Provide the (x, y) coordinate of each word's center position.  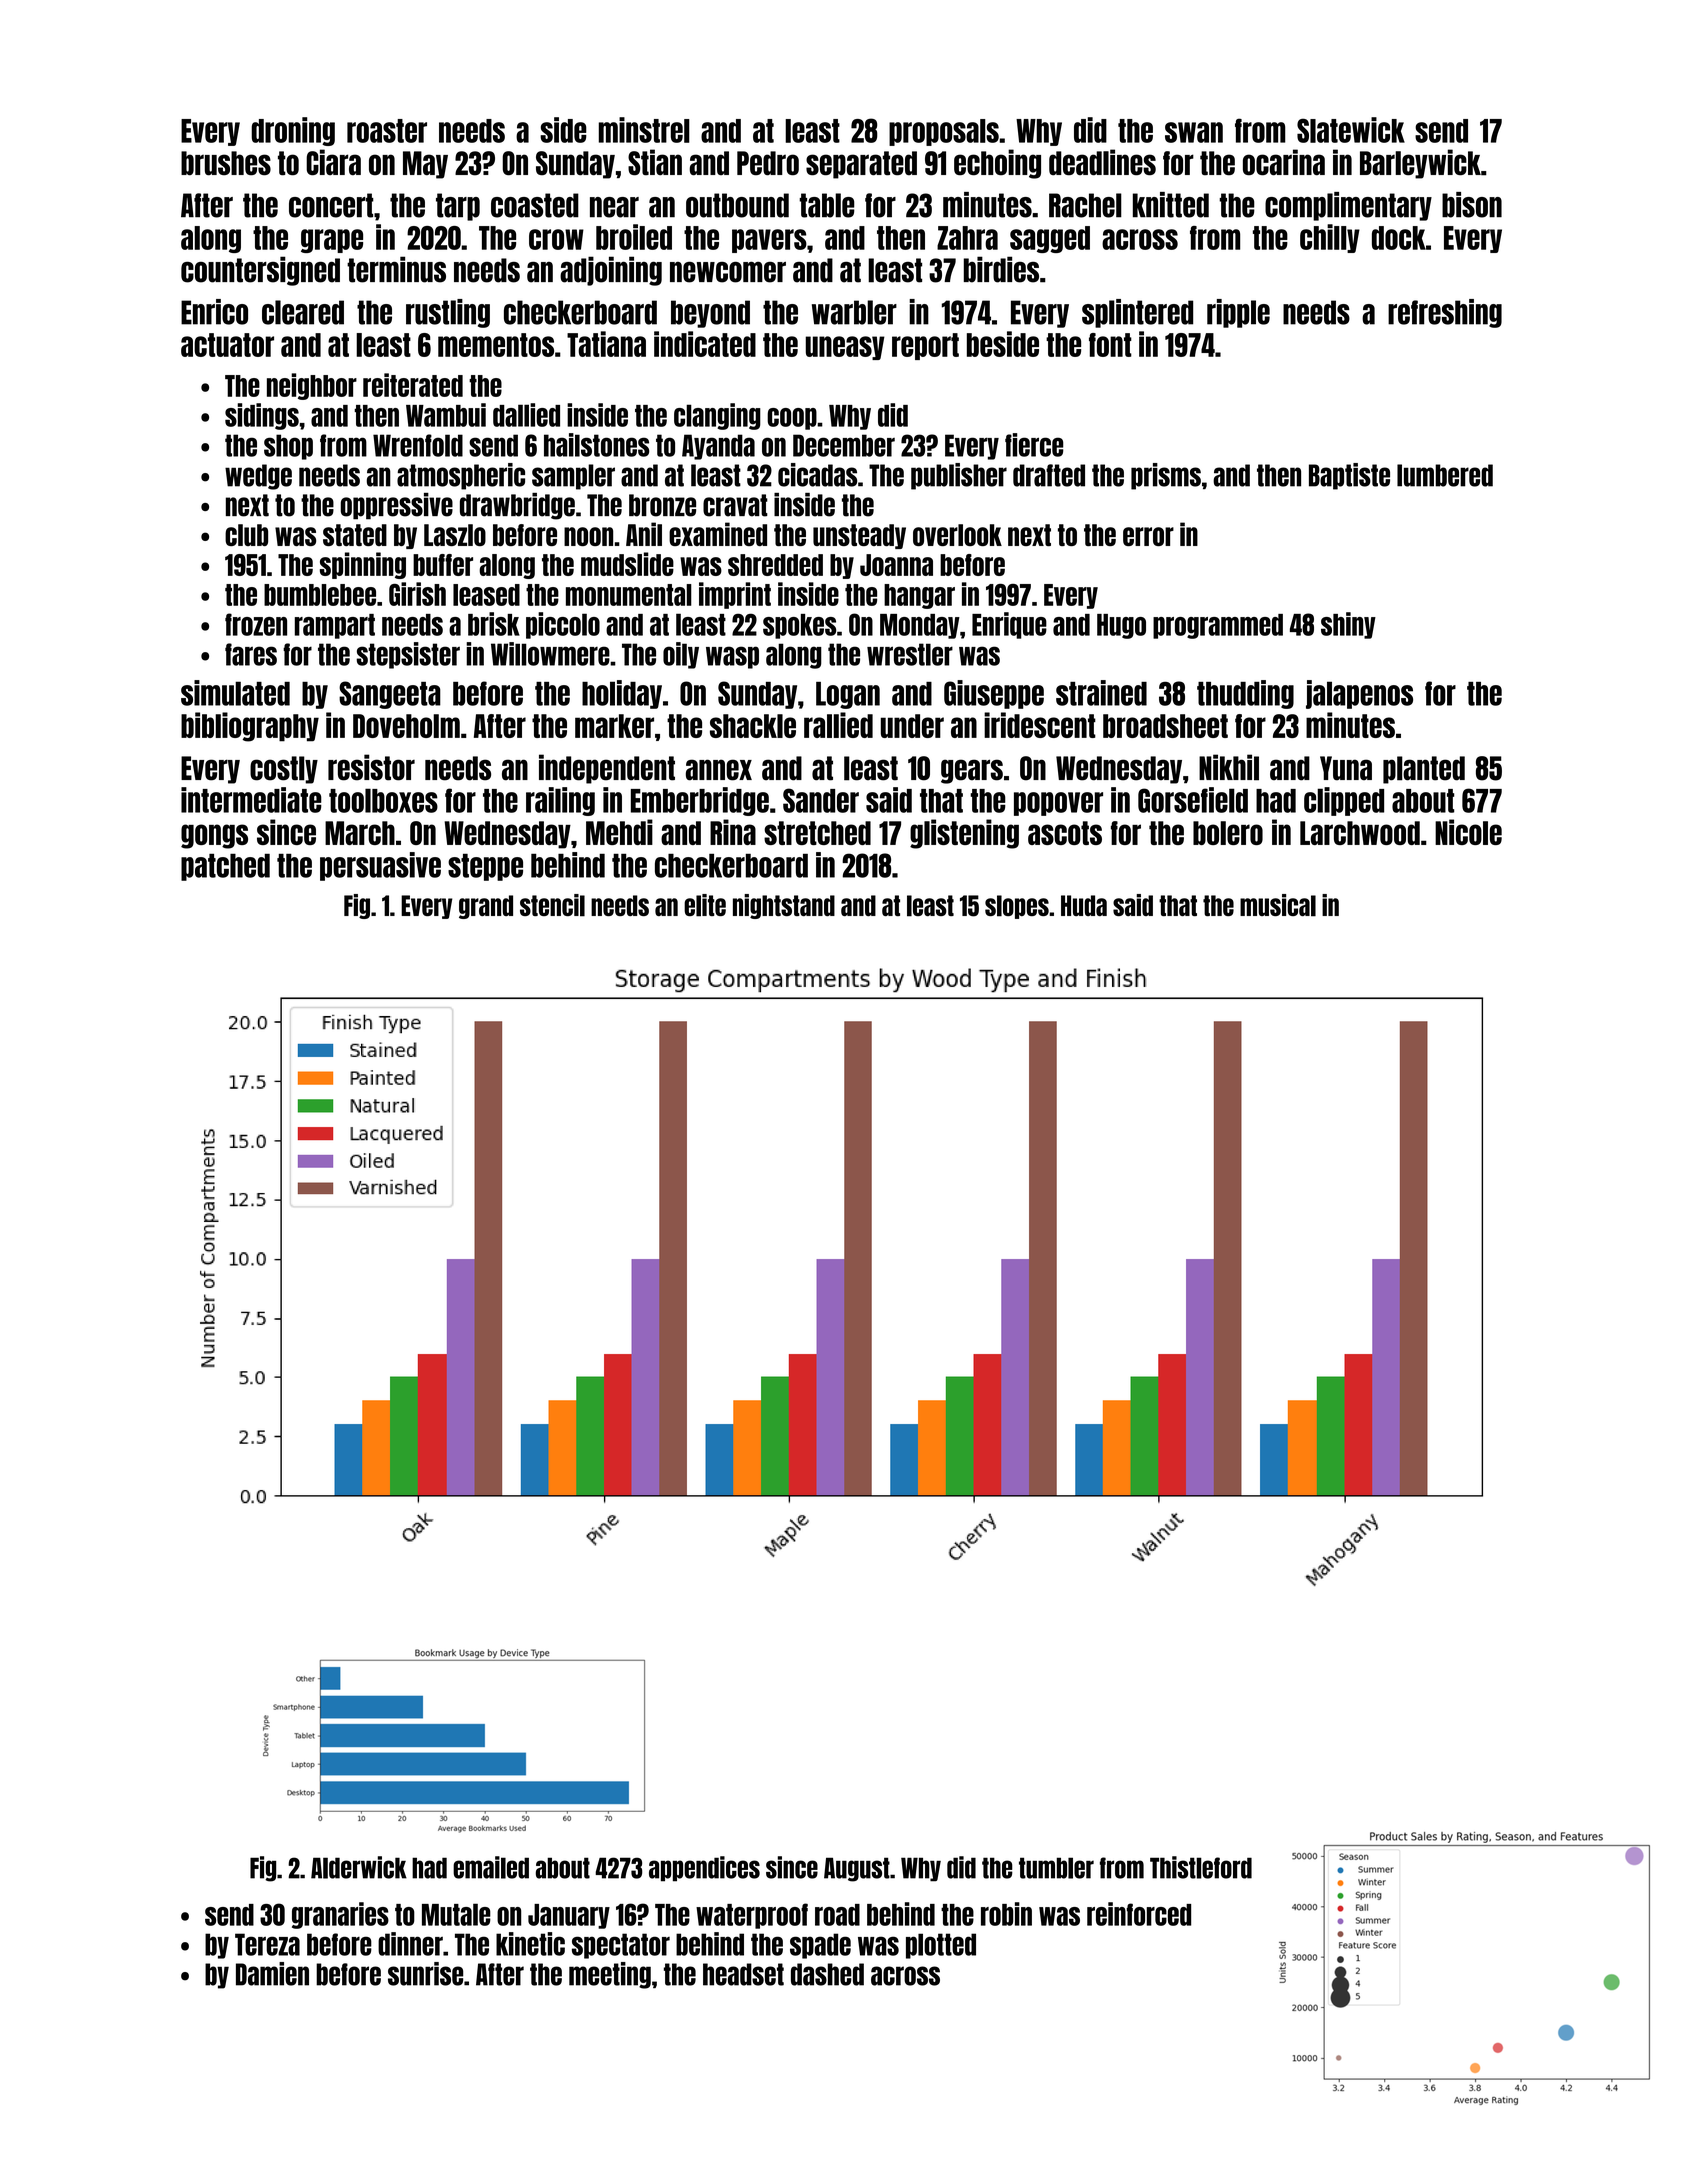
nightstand (784, 906)
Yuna (1346, 768)
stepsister (408, 655)
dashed (827, 1974)
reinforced (1139, 1914)
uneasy (845, 348)
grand (486, 907)
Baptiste (1349, 476)
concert (331, 205)
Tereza (267, 1944)
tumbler (1056, 1868)
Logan (848, 695)
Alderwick (359, 1867)
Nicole (1468, 832)
